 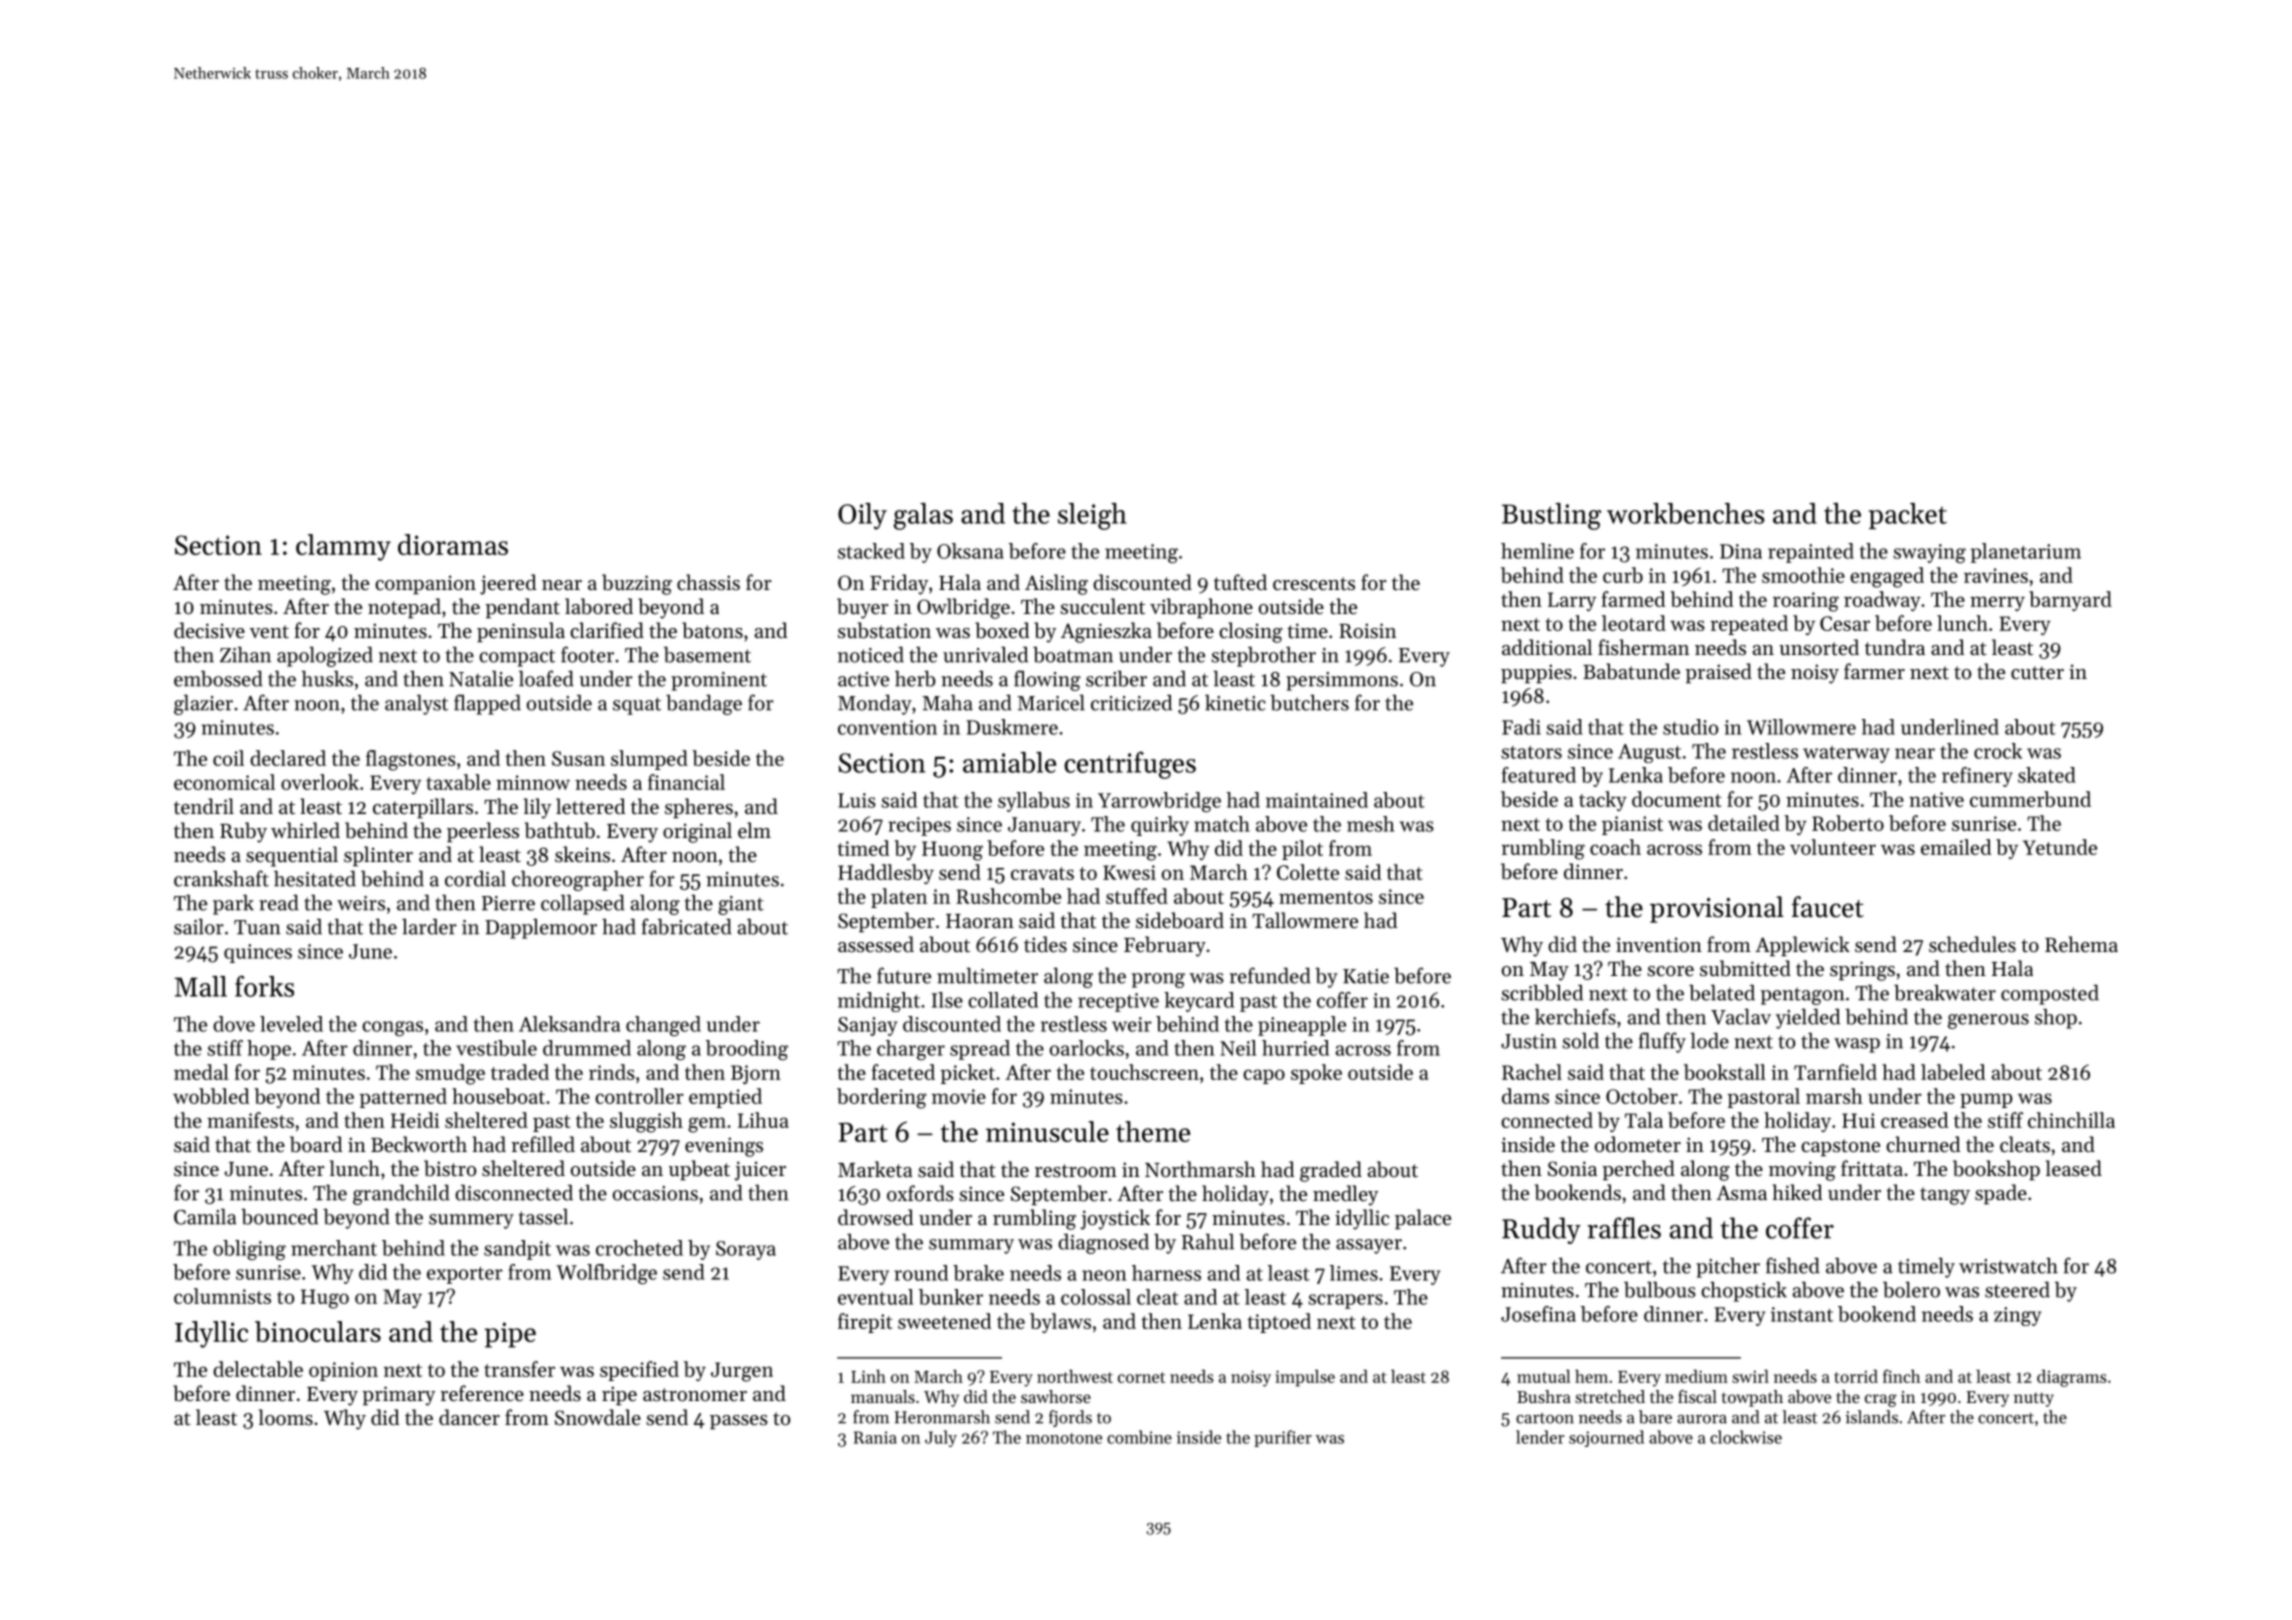 What do you see at coordinates (921, 1273) in the page?
I see `round` at bounding box center [921, 1273].
